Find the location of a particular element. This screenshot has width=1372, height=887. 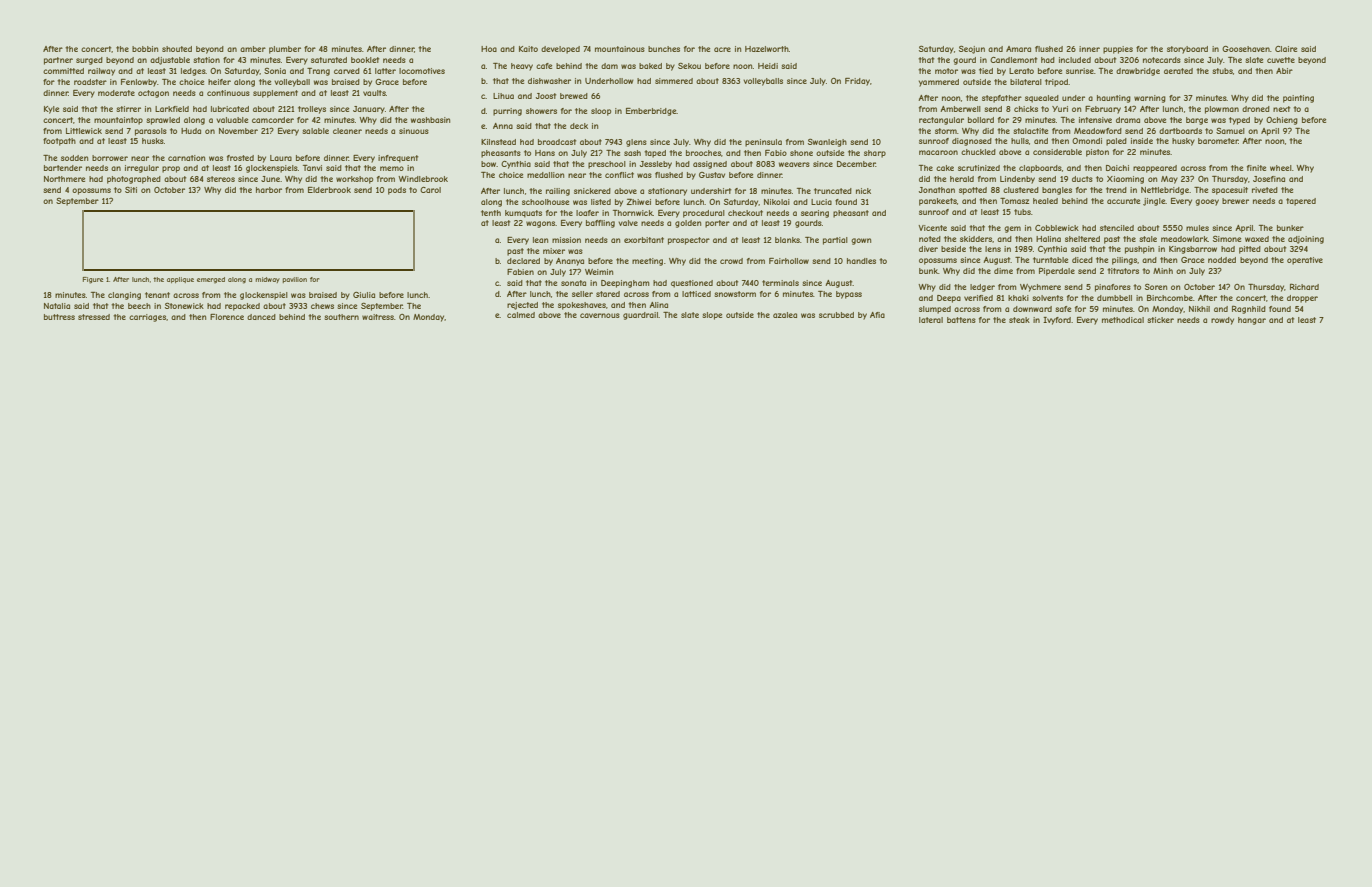

motor is located at coordinates (946, 71).
